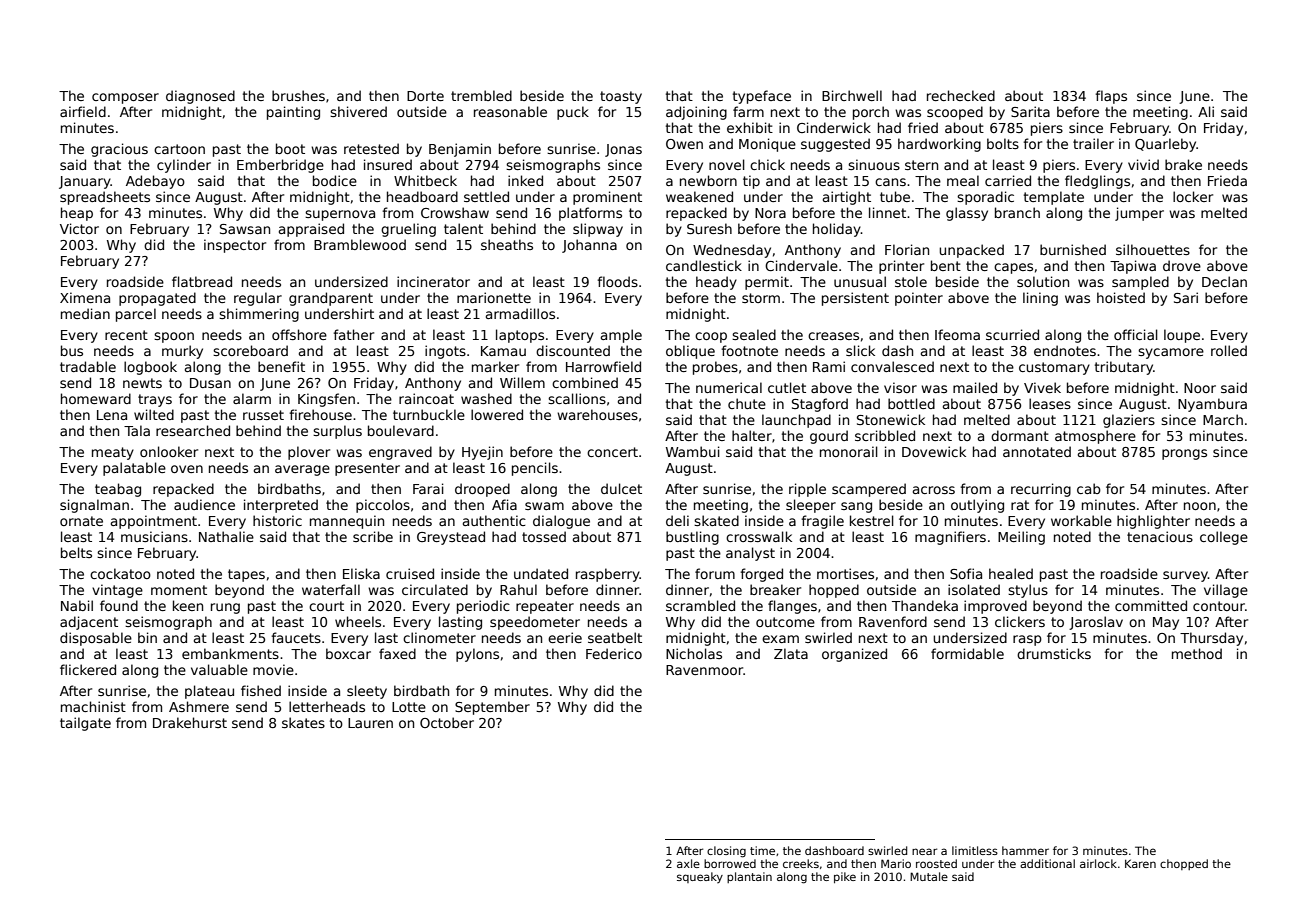  I want to click on cylinder, so click(184, 166).
